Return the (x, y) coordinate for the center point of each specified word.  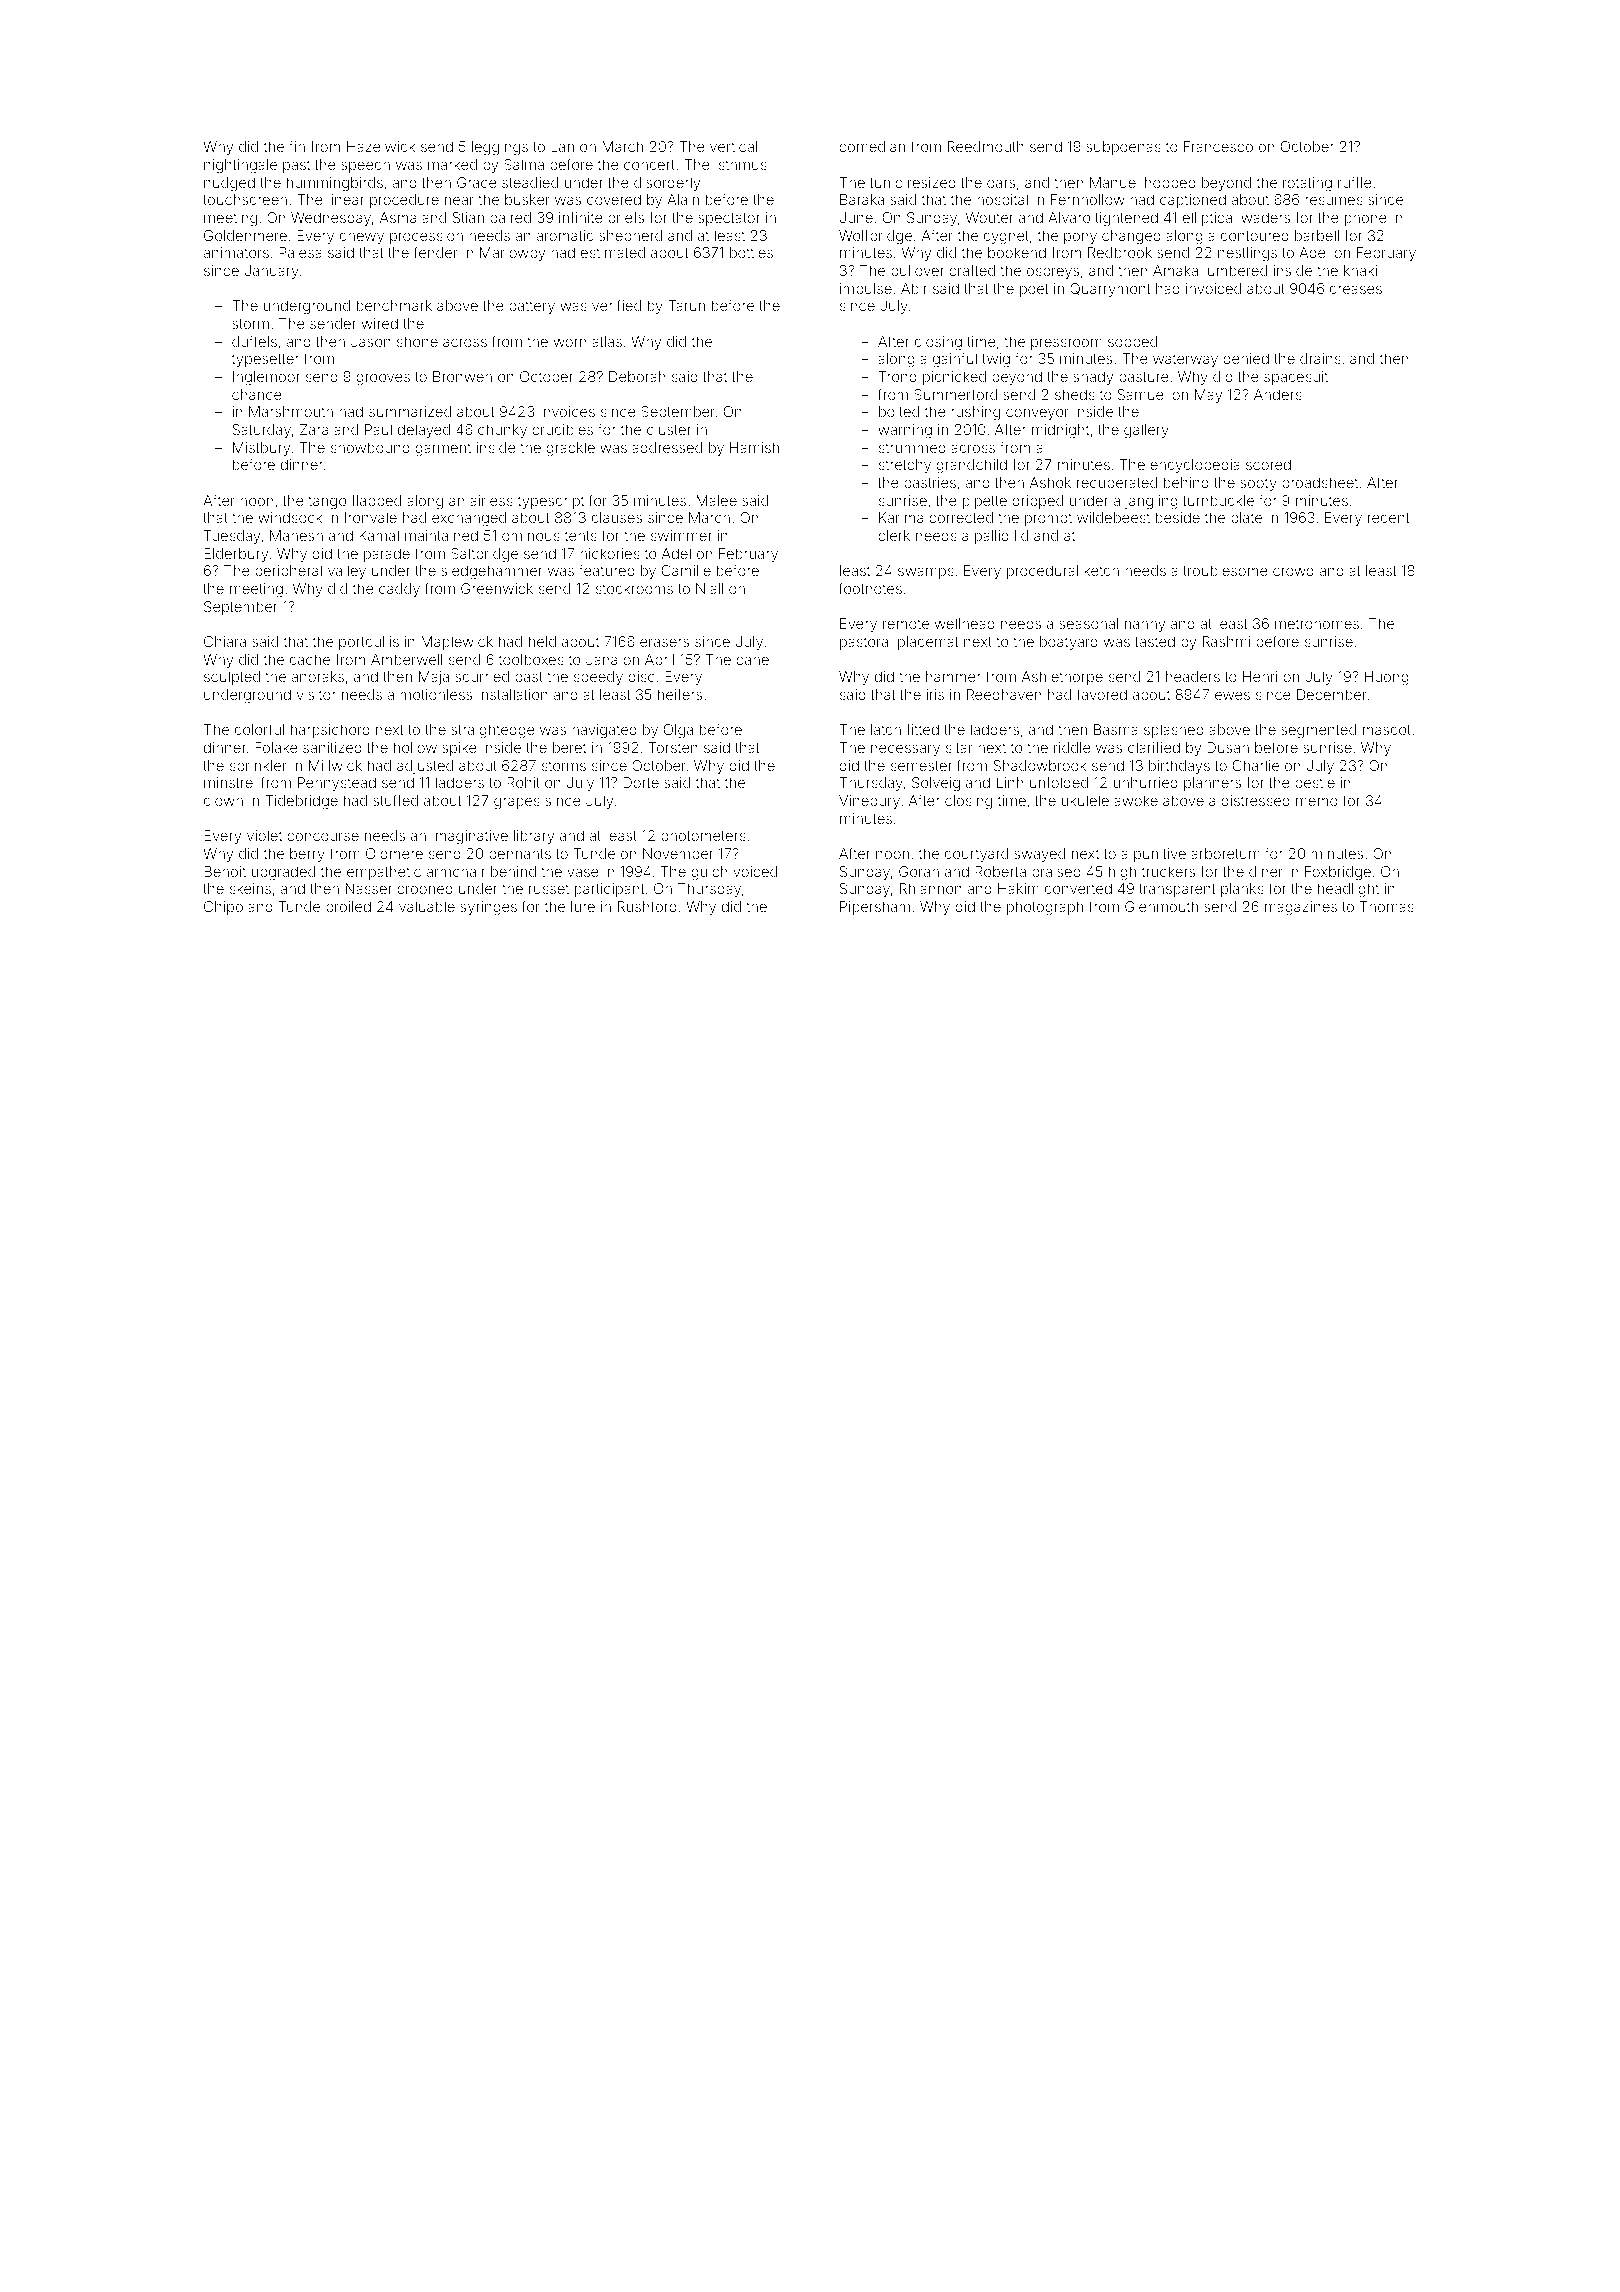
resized (932, 182)
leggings (500, 148)
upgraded (283, 873)
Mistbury (261, 449)
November (678, 853)
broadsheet (1320, 482)
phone (1366, 219)
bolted (899, 411)
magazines (1301, 908)
